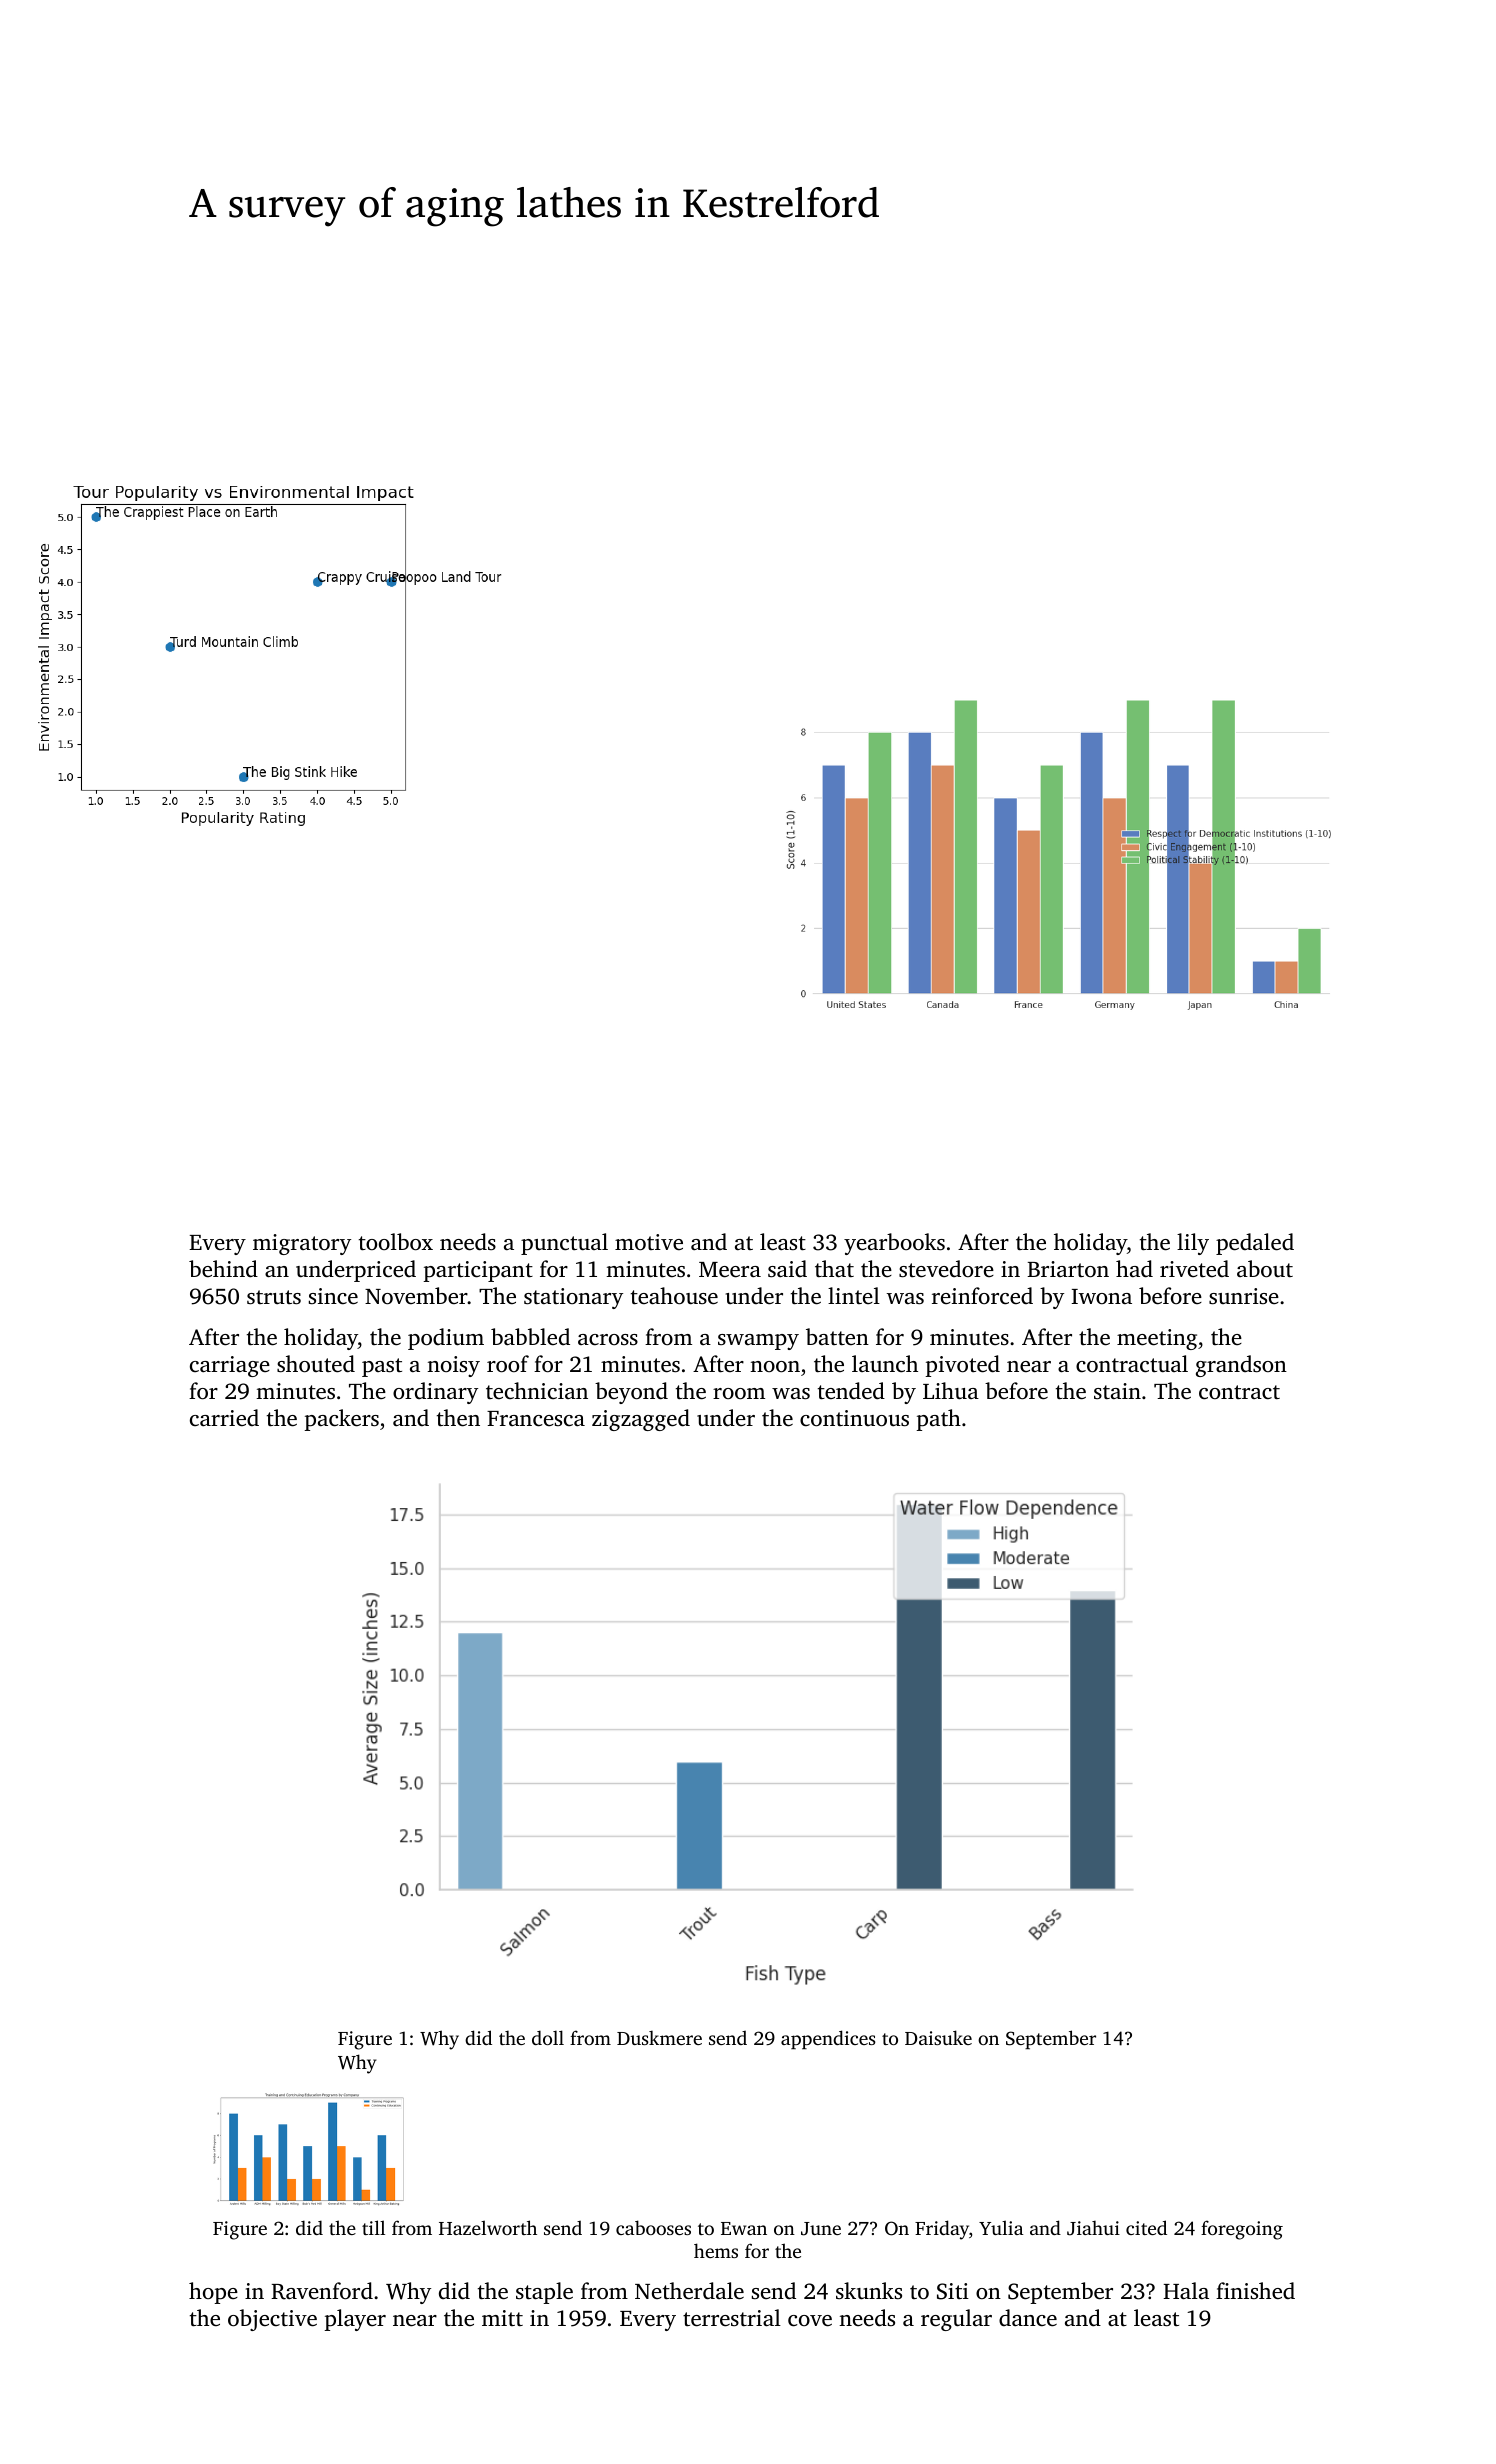  Describe the element at coordinates (1255, 1244) in the document. I see `pedaled` at that location.
